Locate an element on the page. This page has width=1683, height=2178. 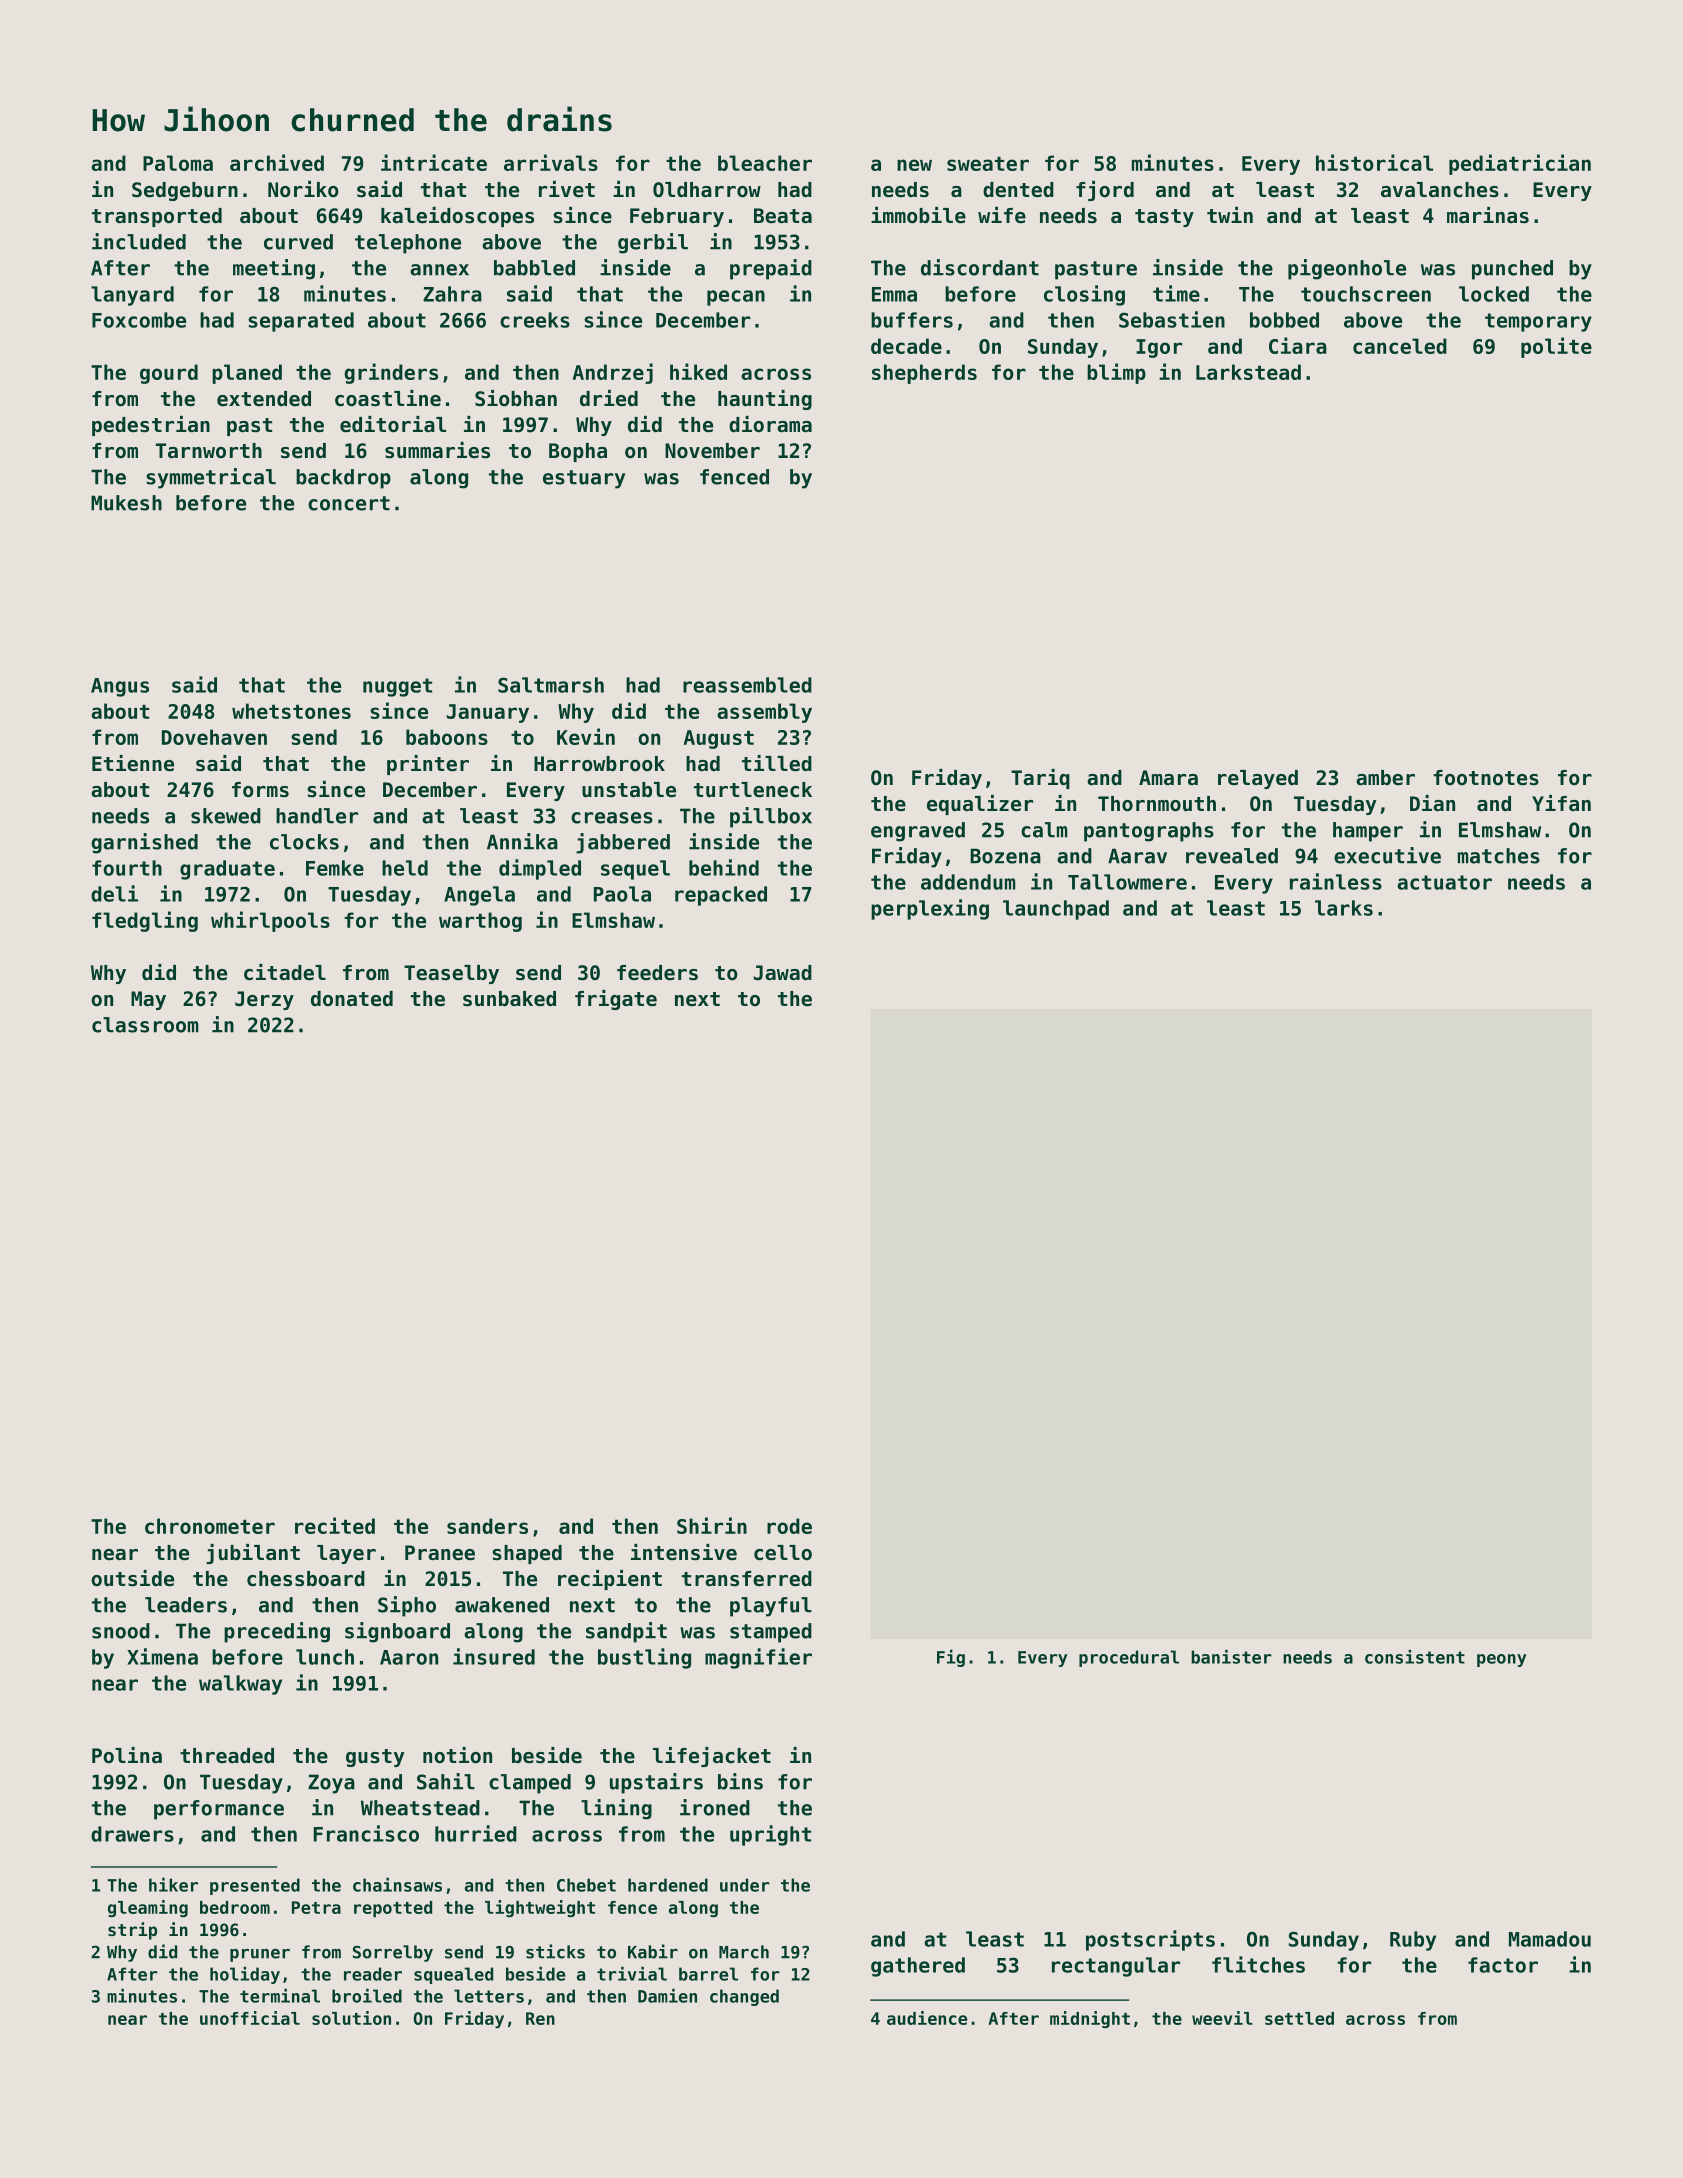
intricate is located at coordinates (434, 162).
